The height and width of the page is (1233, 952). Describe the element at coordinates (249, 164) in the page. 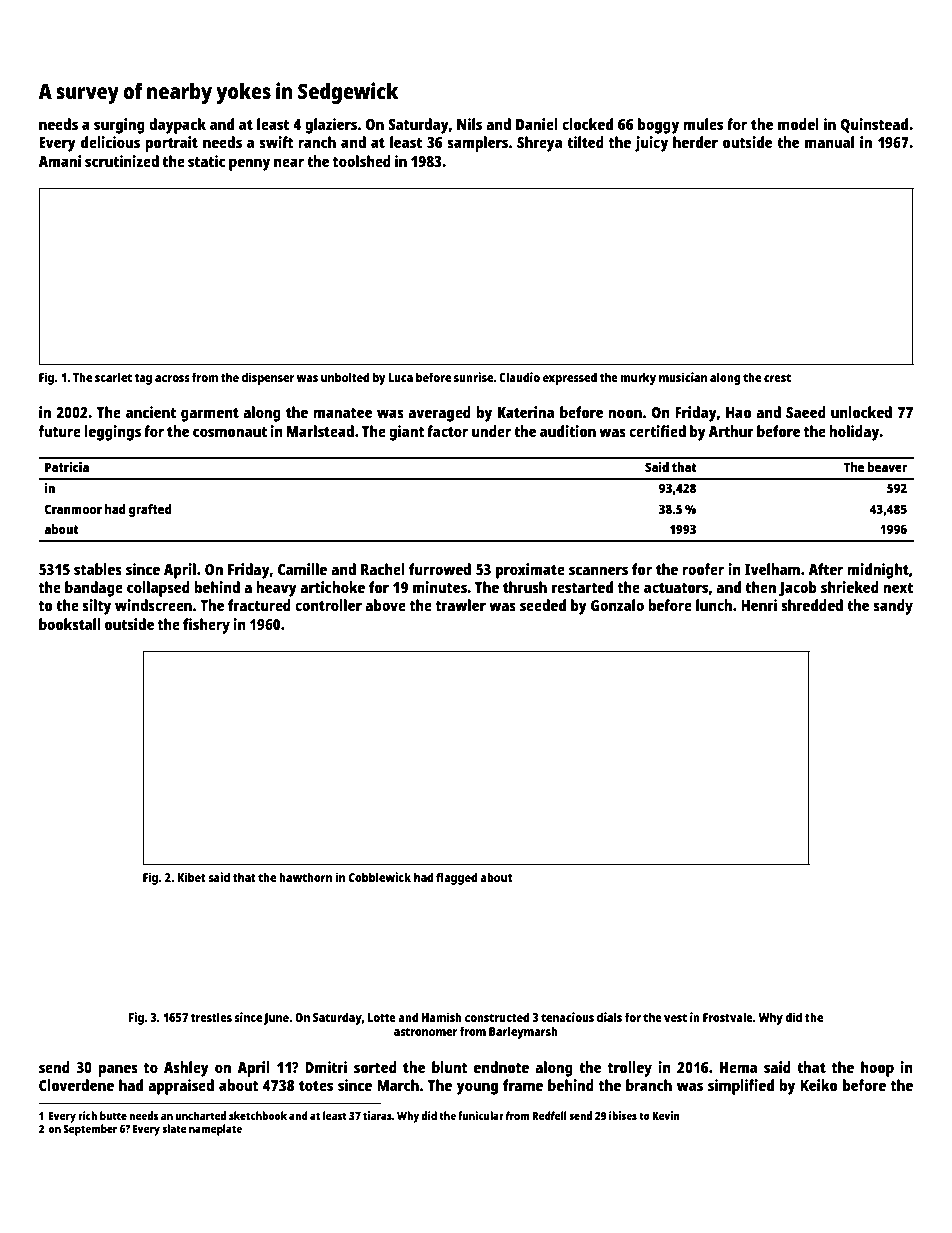

I see `penny` at that location.
